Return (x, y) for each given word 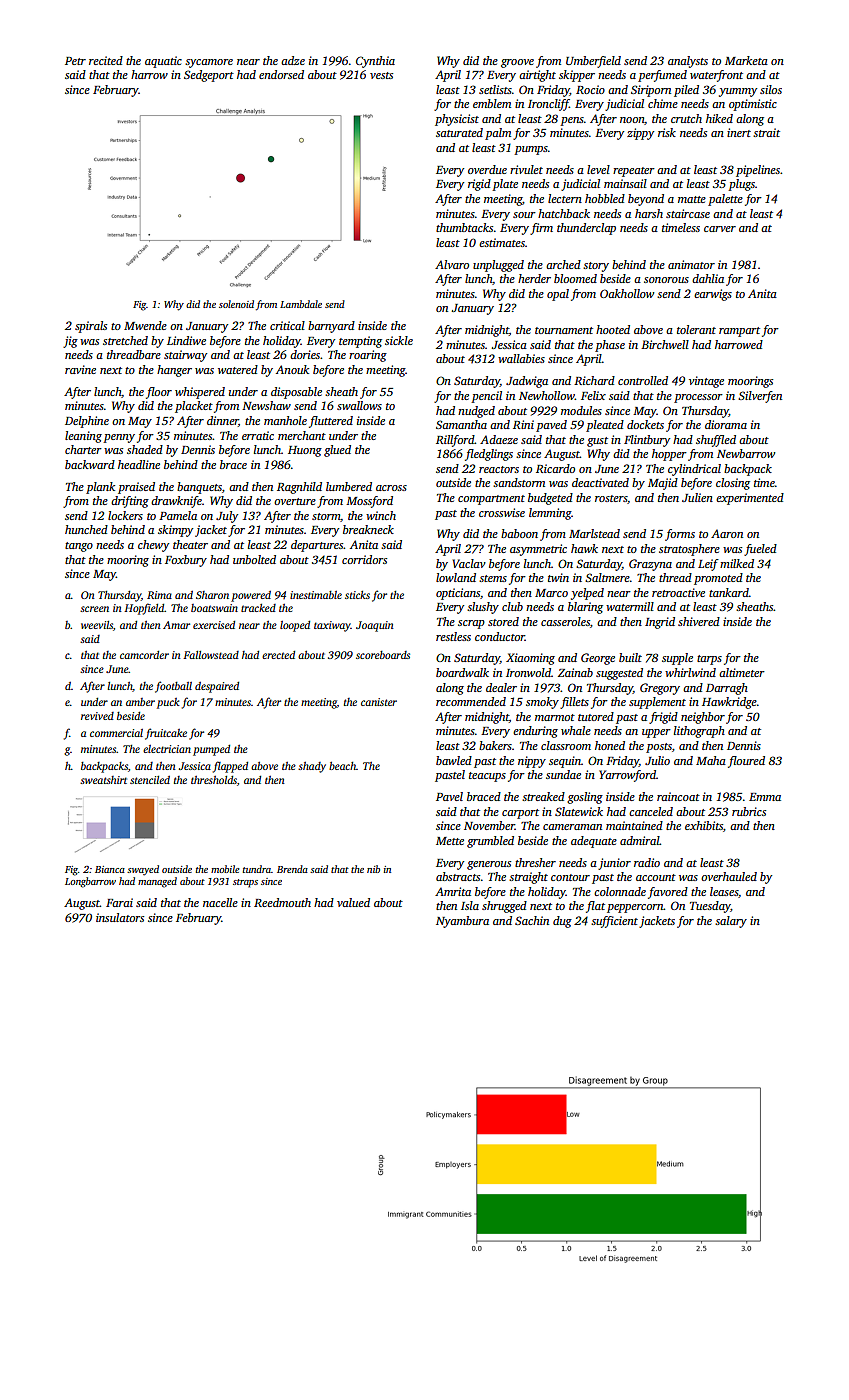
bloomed (575, 278)
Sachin (532, 920)
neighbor (703, 718)
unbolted (254, 559)
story (596, 267)
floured (746, 762)
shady (312, 767)
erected (278, 655)
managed (157, 882)
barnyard (331, 327)
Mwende (145, 325)
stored (503, 621)
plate (505, 185)
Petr (75, 61)
